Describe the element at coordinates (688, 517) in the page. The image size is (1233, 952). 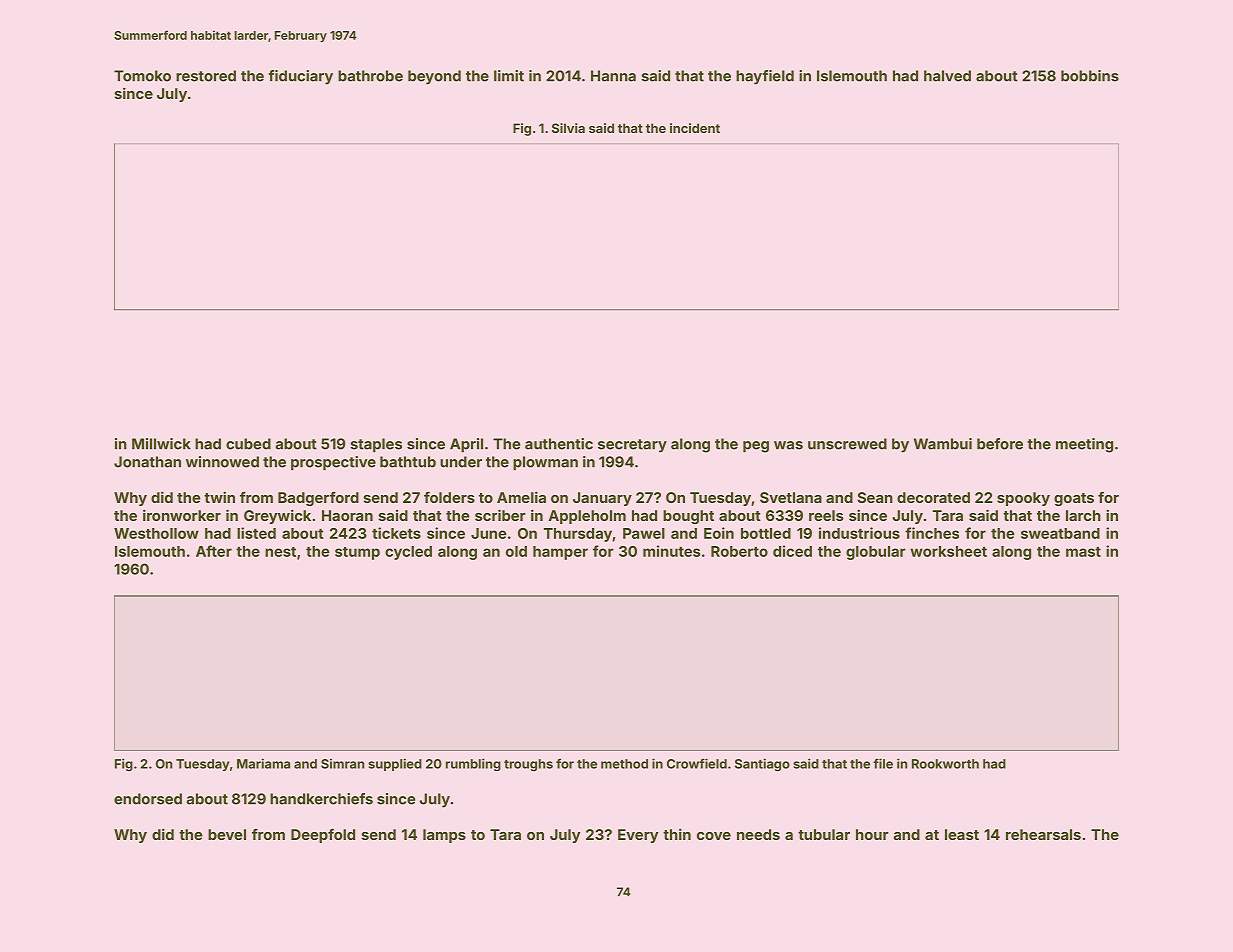
I see `bought` at that location.
